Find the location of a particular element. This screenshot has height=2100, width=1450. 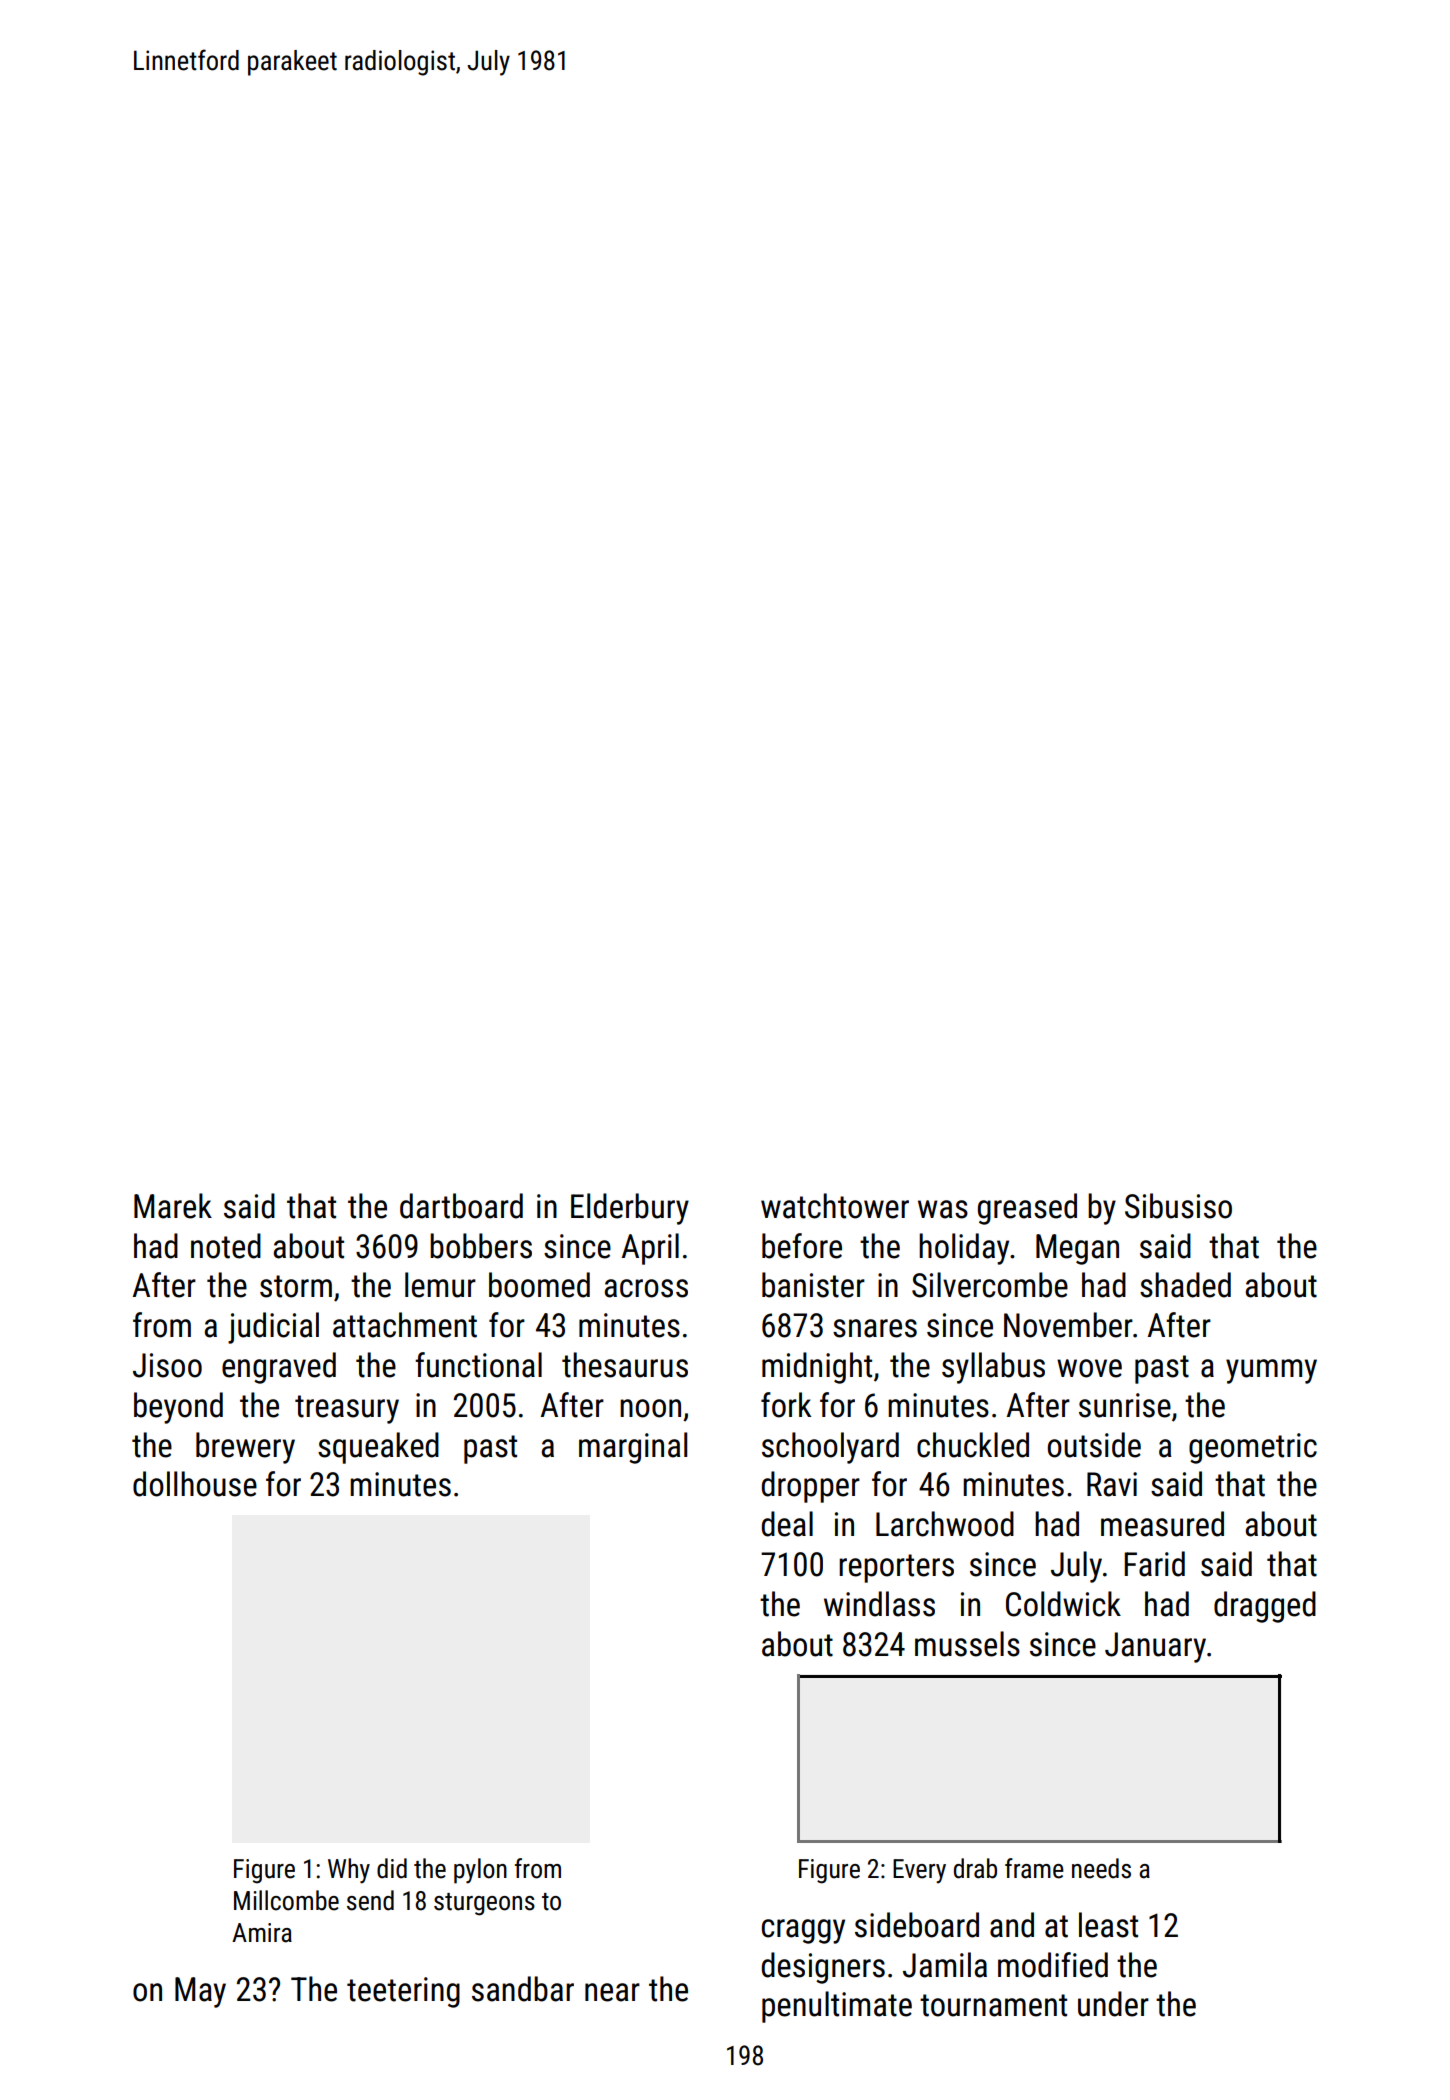

noted is located at coordinates (226, 1246).
